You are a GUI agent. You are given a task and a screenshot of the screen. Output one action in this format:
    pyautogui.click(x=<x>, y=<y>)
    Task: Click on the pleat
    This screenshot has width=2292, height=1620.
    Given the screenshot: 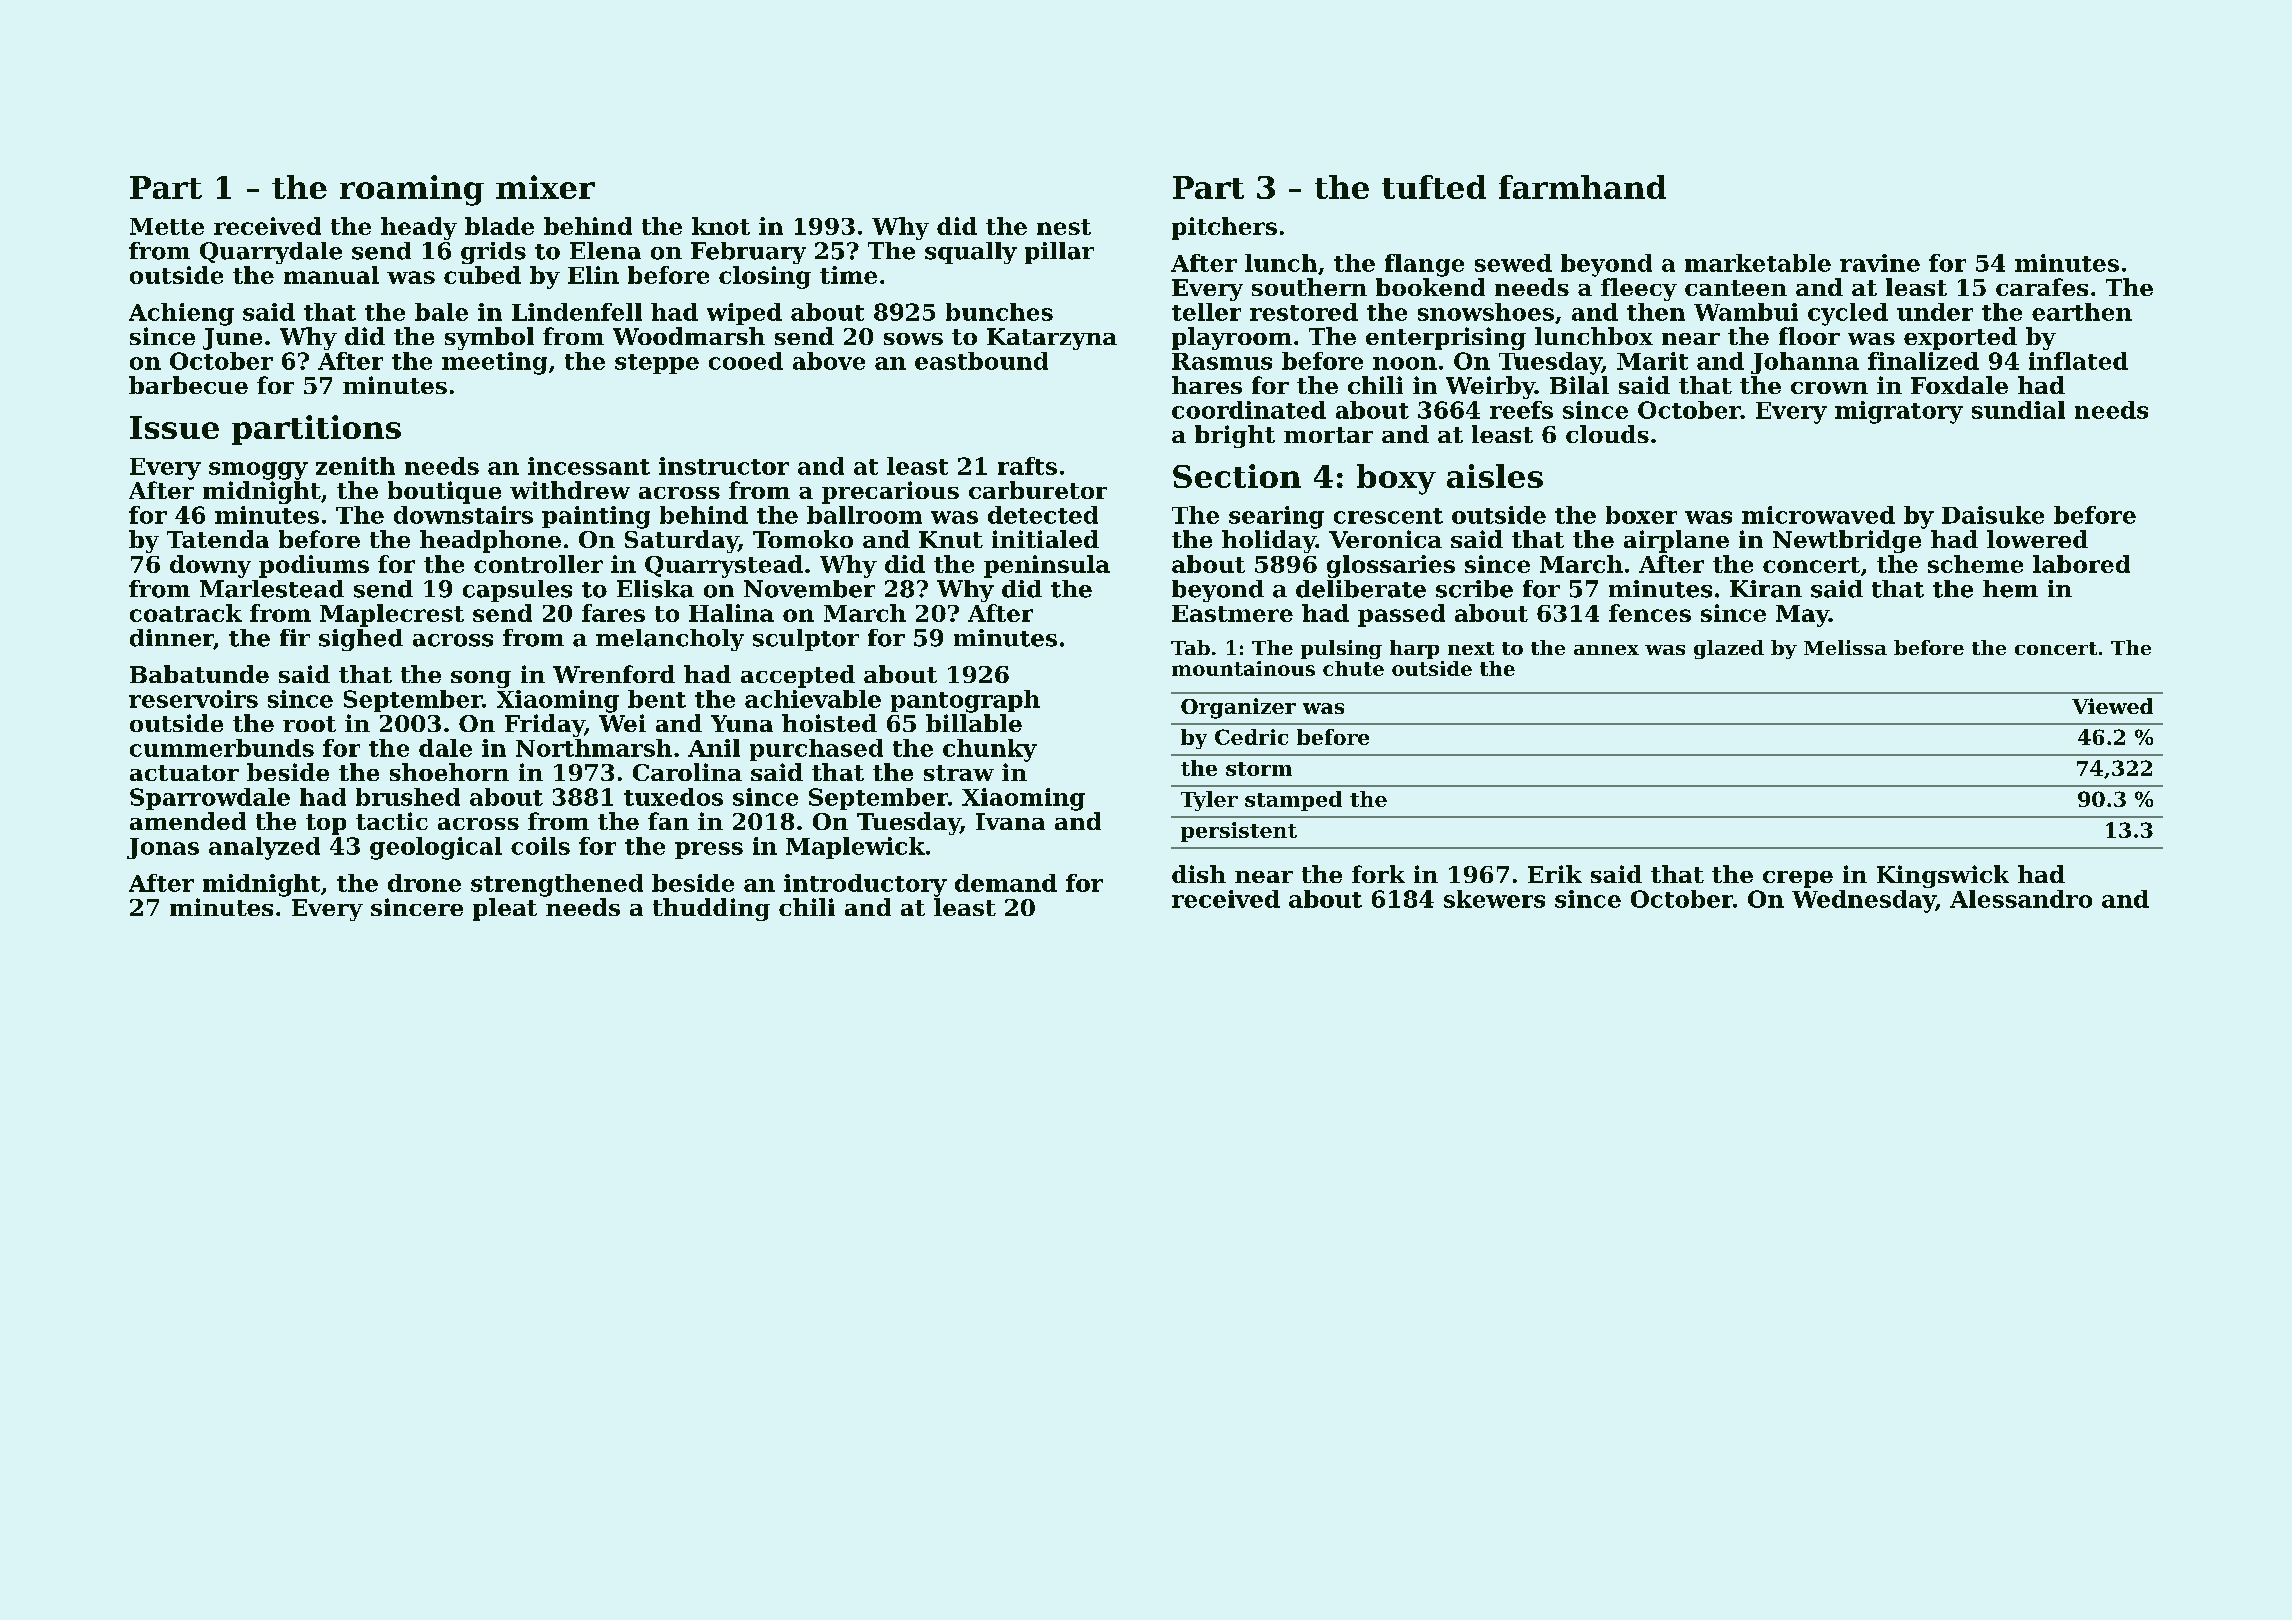 What is the action you would take?
    pyautogui.click(x=505, y=909)
